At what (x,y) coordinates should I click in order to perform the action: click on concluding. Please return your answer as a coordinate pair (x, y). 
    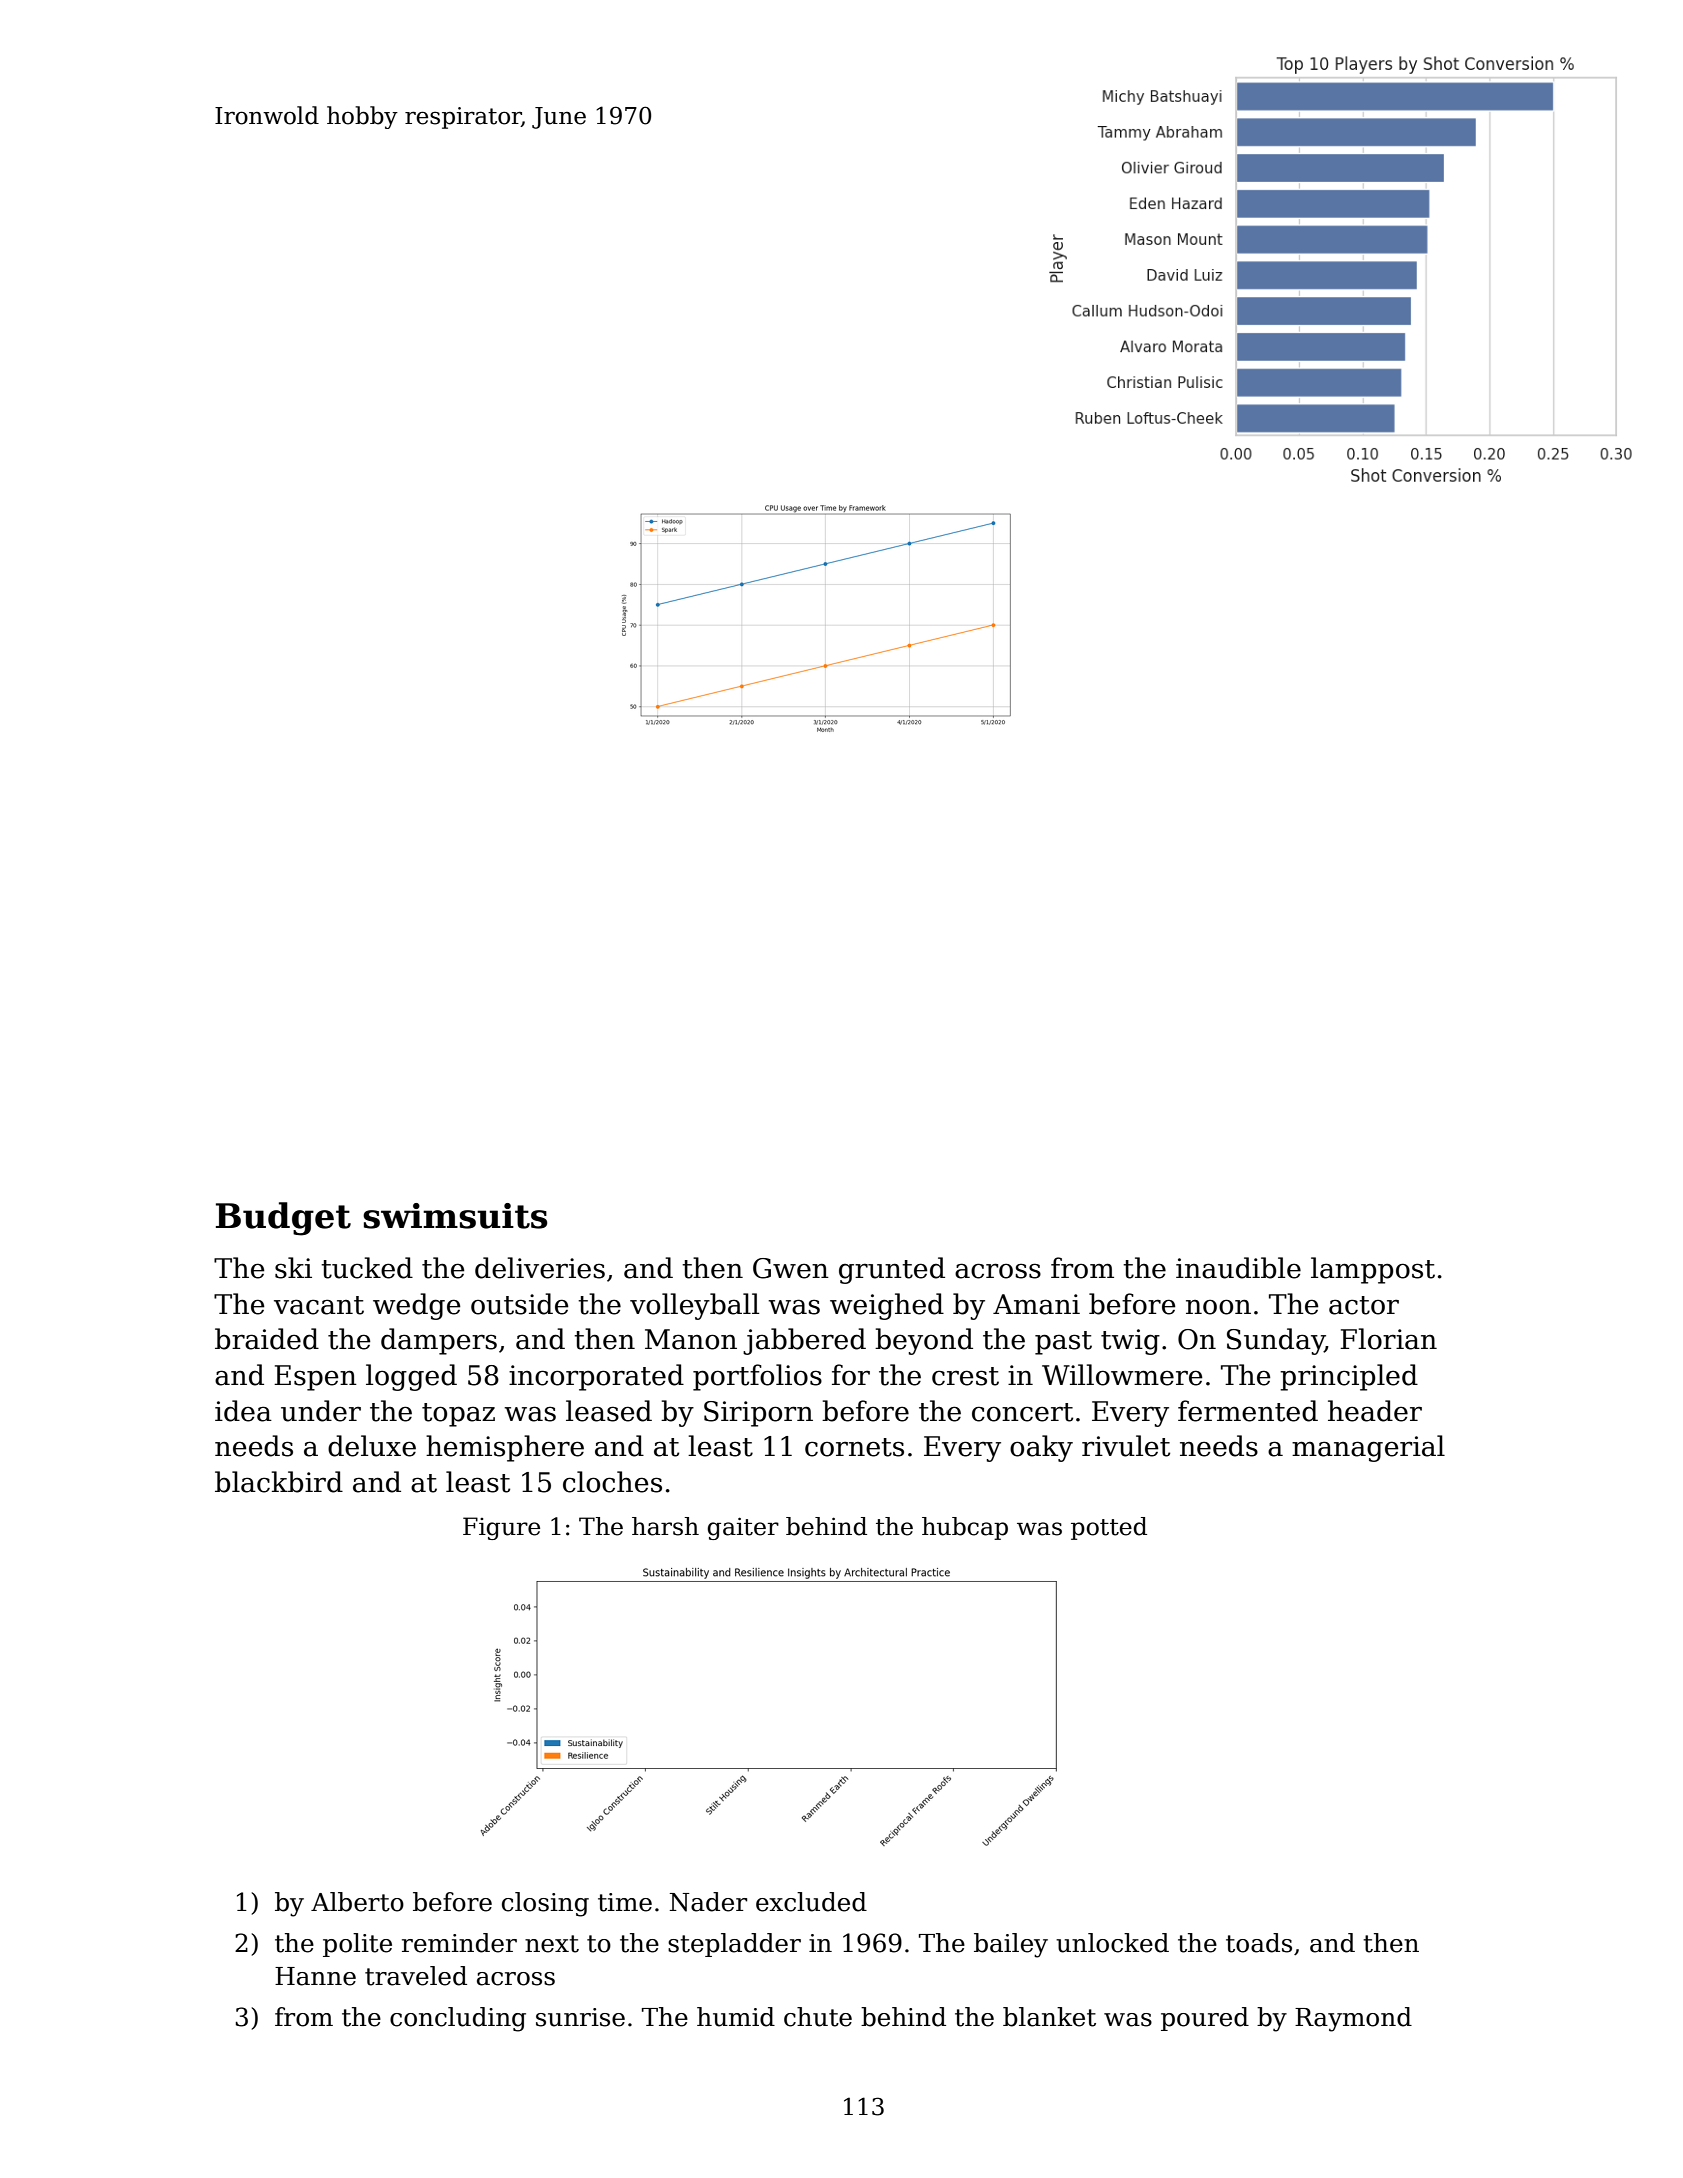
    Looking at the image, I should click on (458, 2019).
